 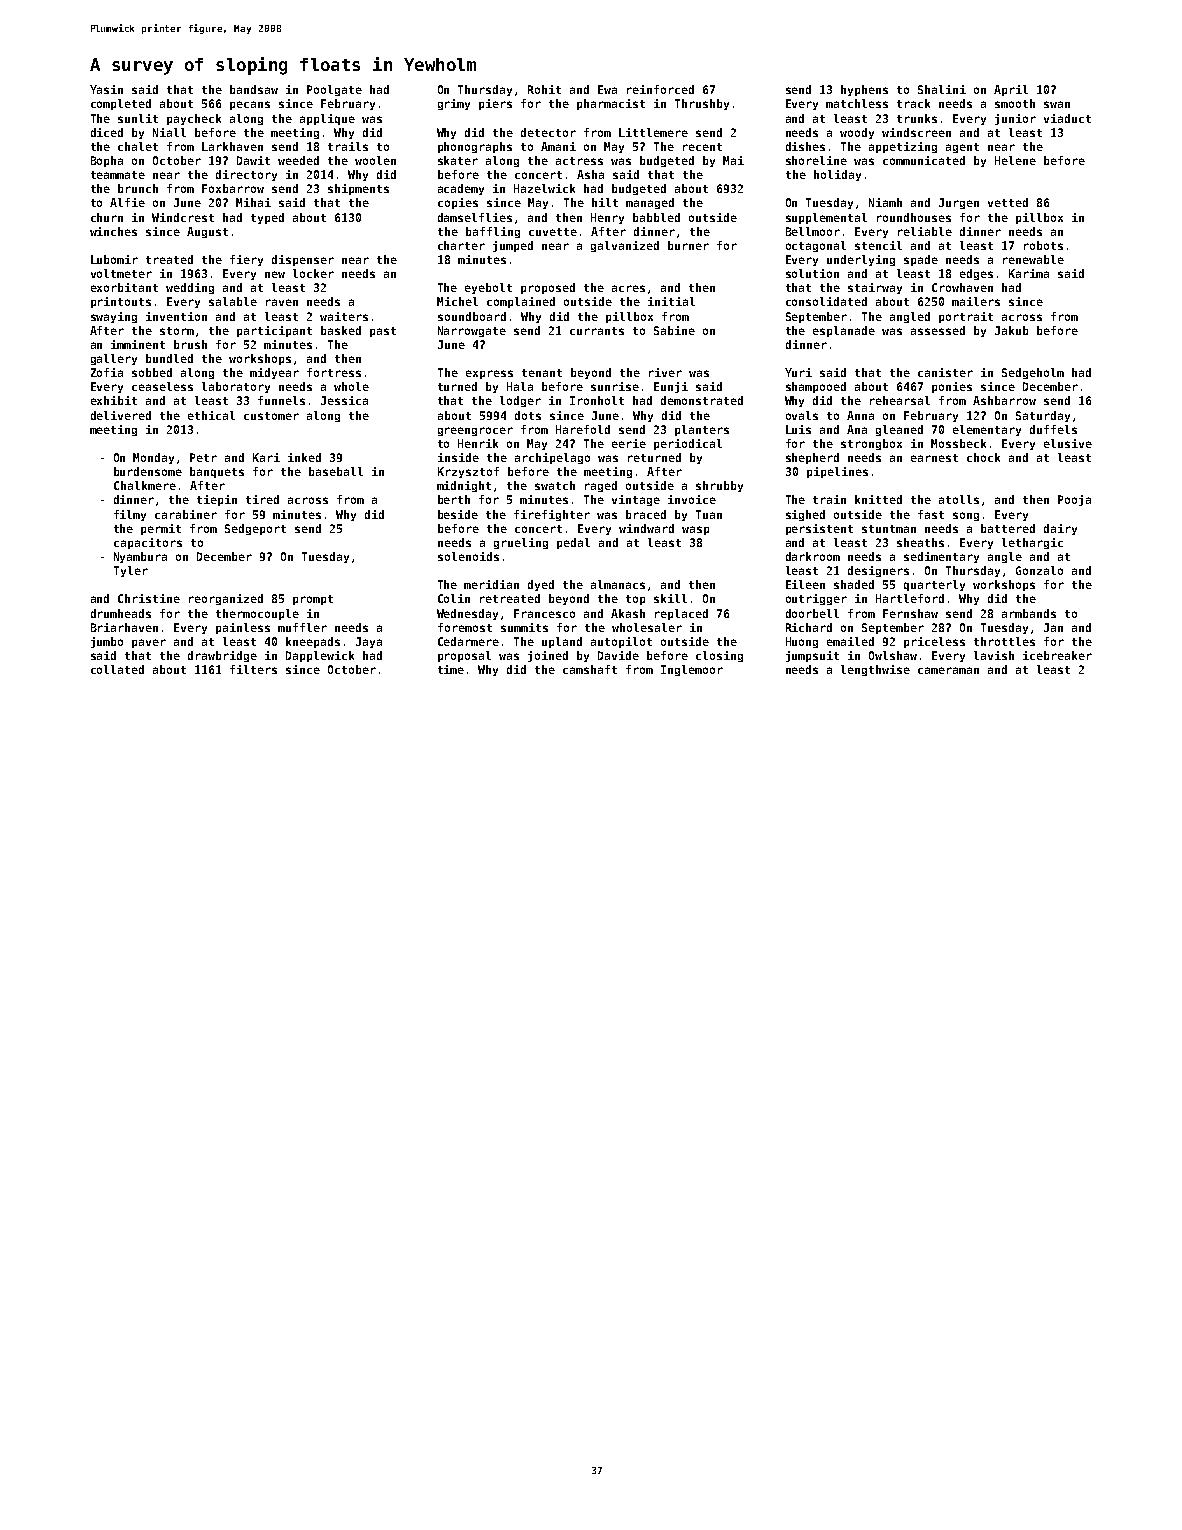 I want to click on Yasin, so click(x=106, y=89).
